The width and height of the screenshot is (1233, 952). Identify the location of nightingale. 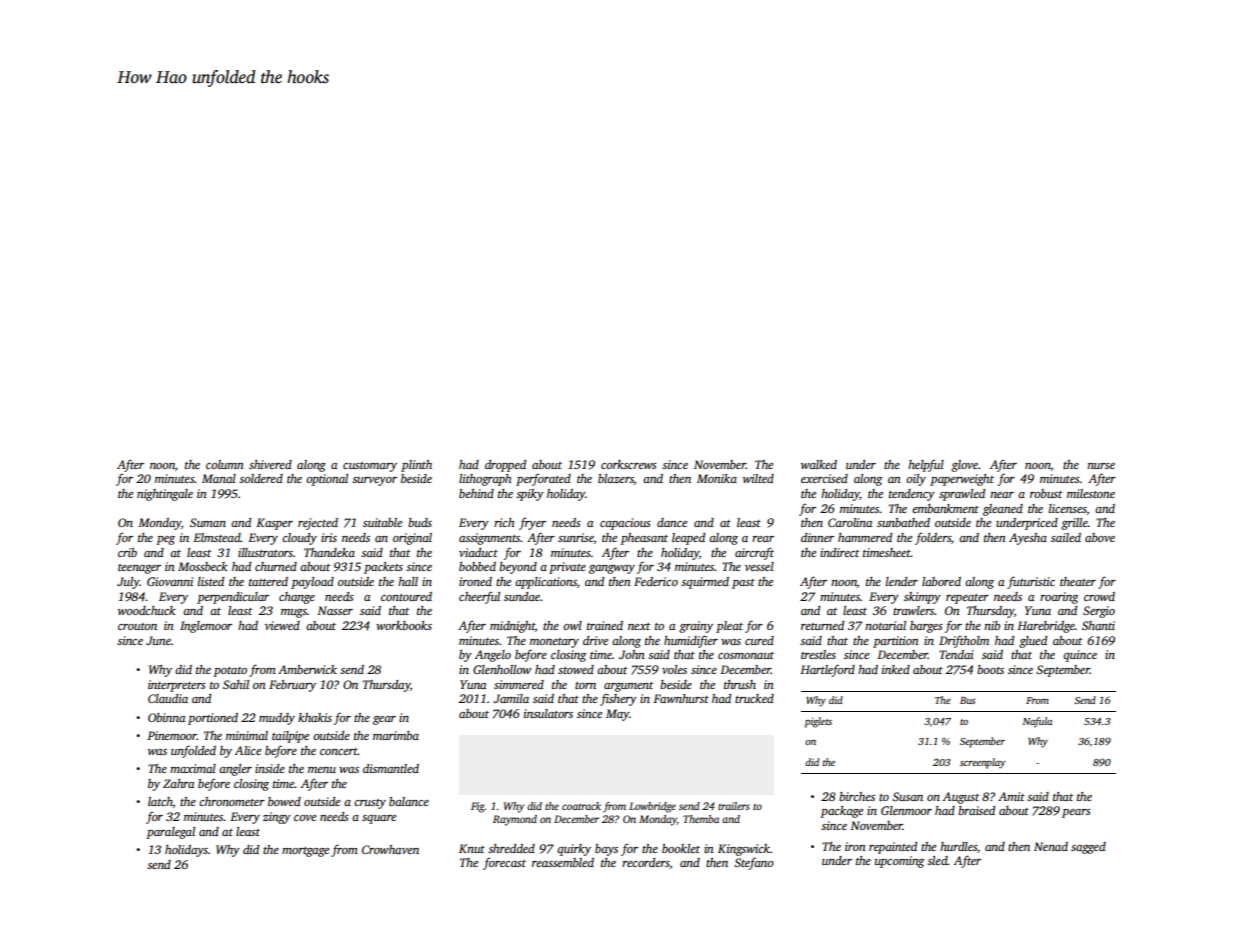
(165, 495).
